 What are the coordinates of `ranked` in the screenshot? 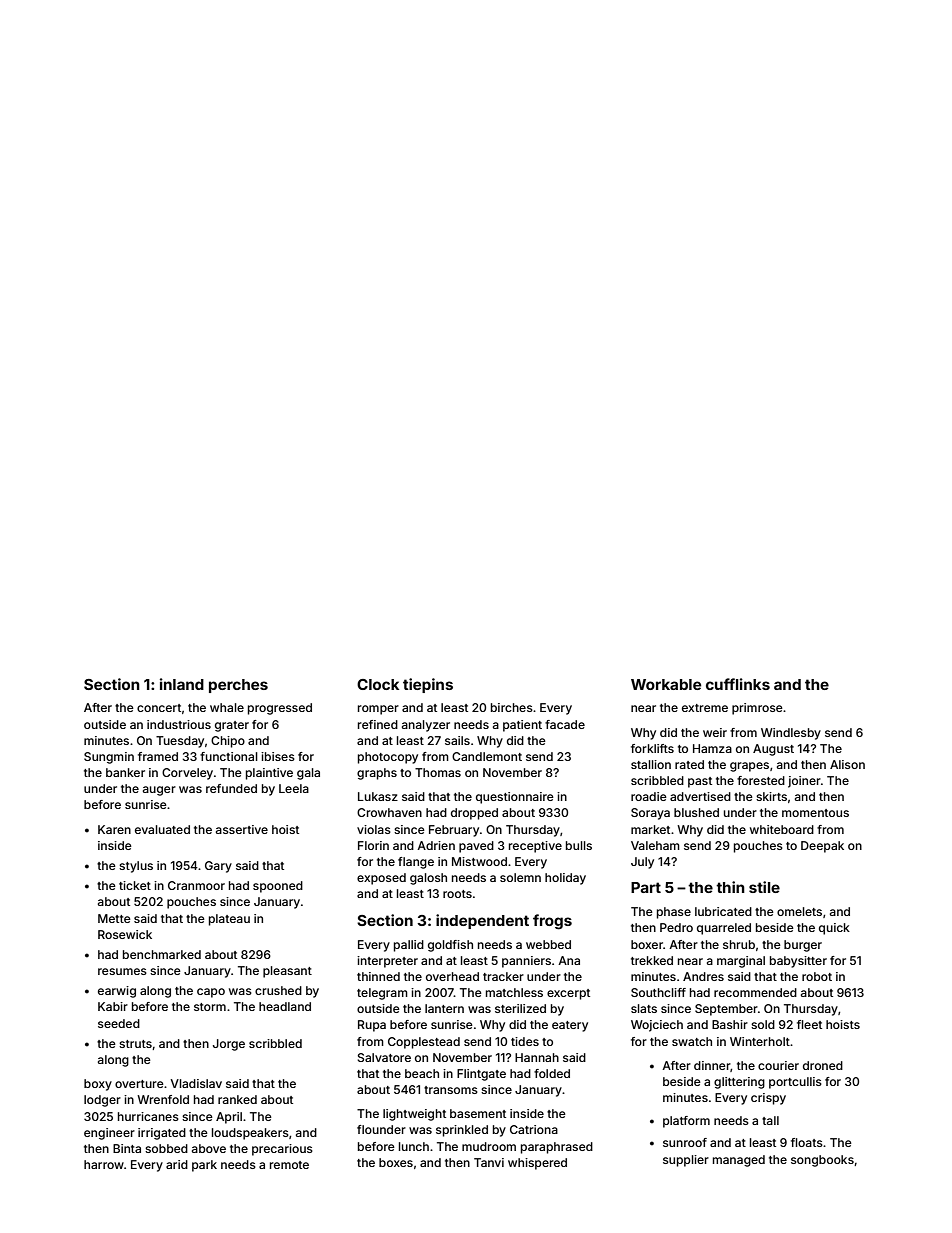 It's located at (237, 1099).
